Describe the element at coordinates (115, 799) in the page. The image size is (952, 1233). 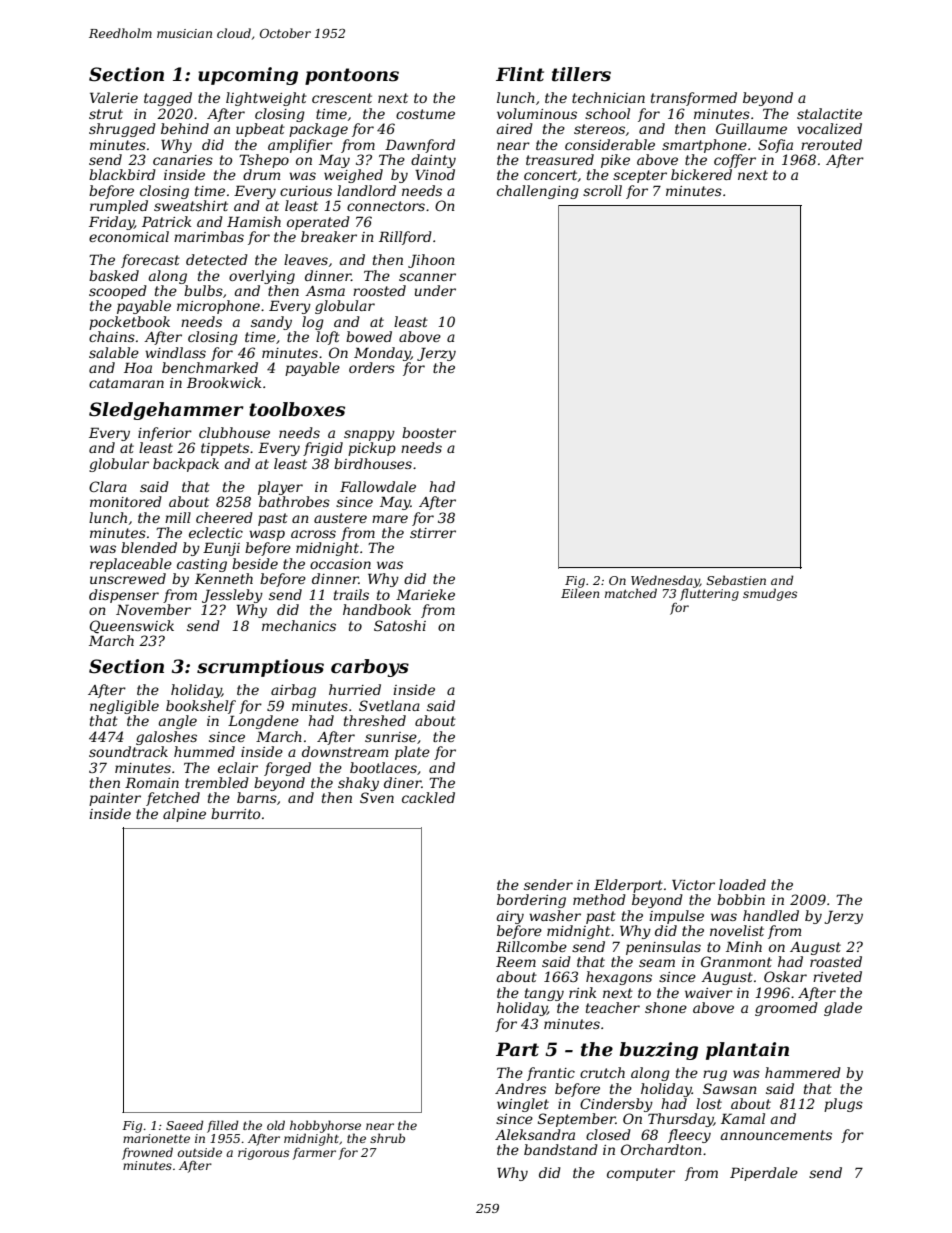
I see `painter` at that location.
